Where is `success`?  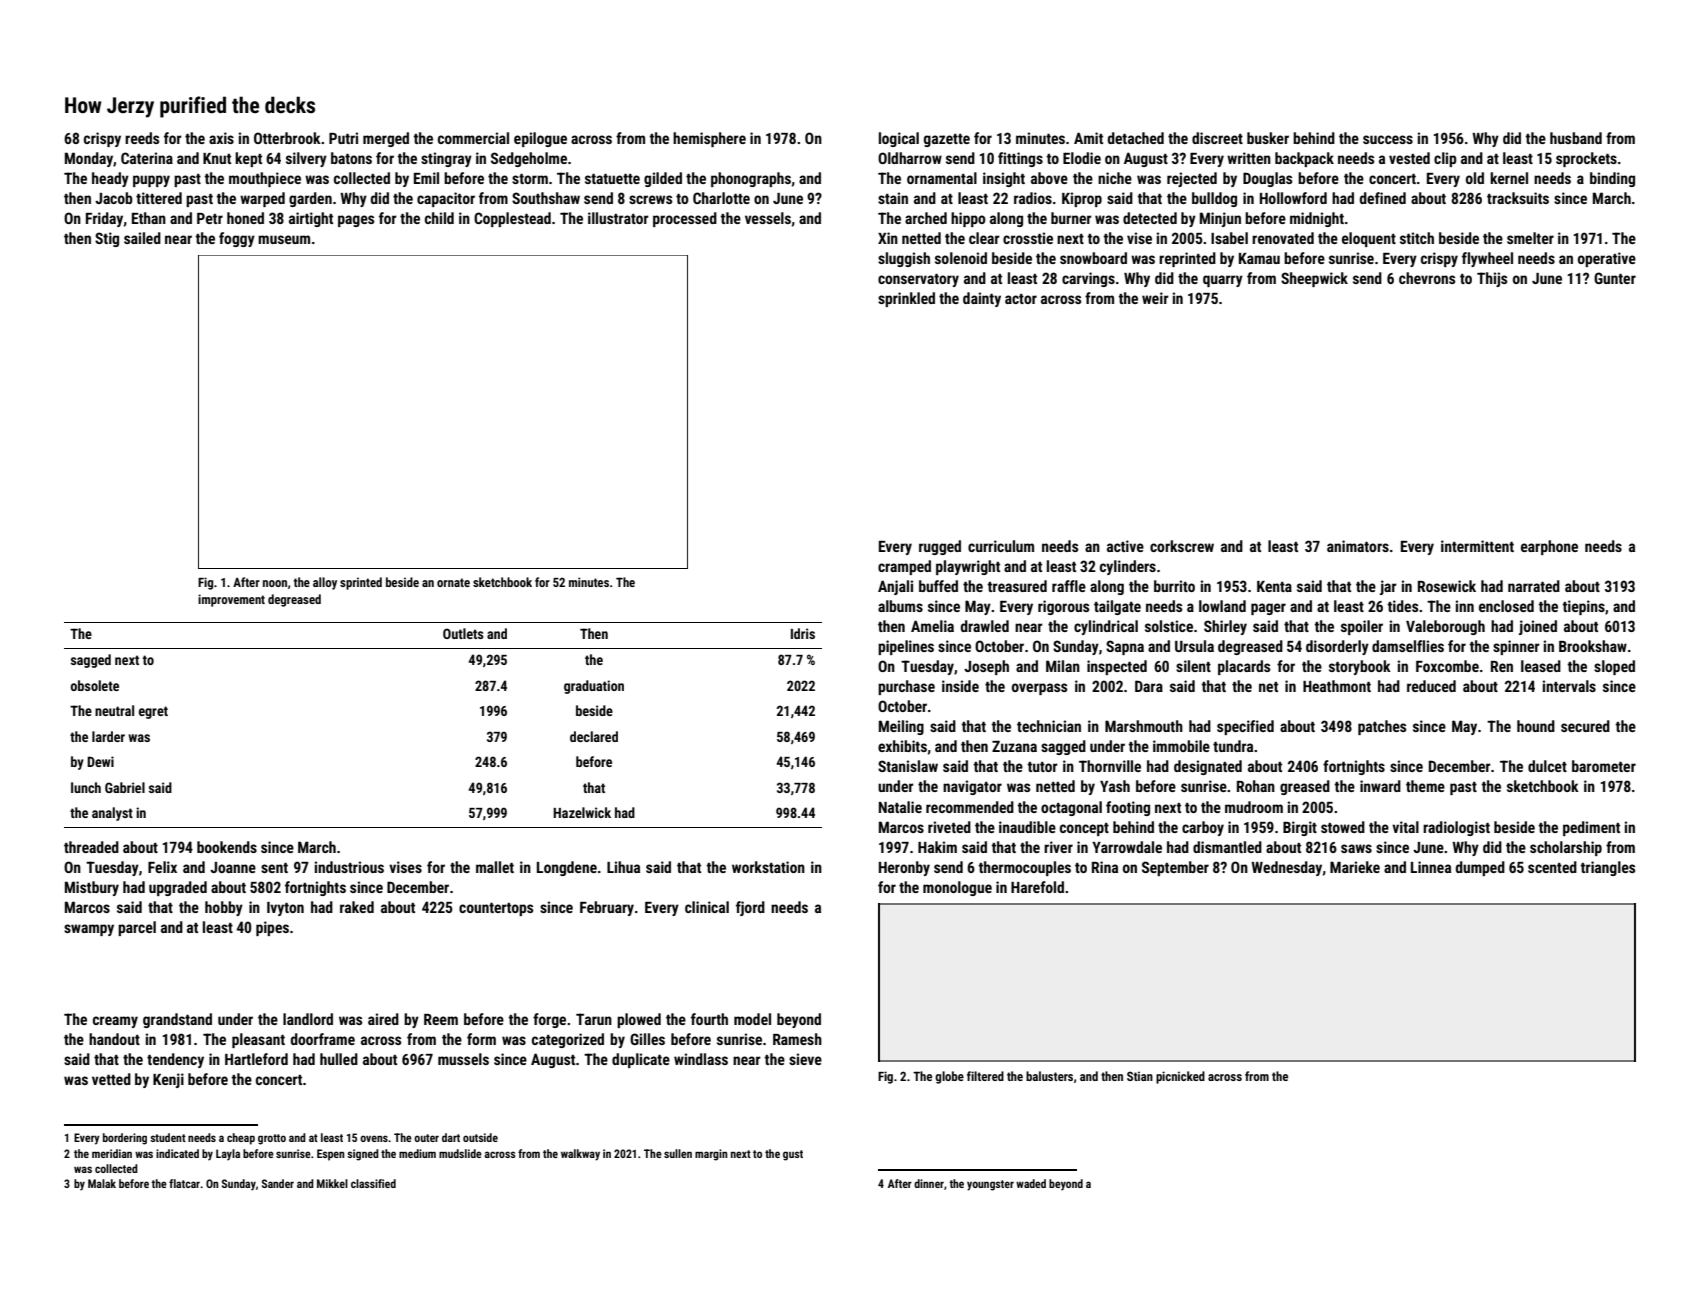
success is located at coordinates (1388, 139).
